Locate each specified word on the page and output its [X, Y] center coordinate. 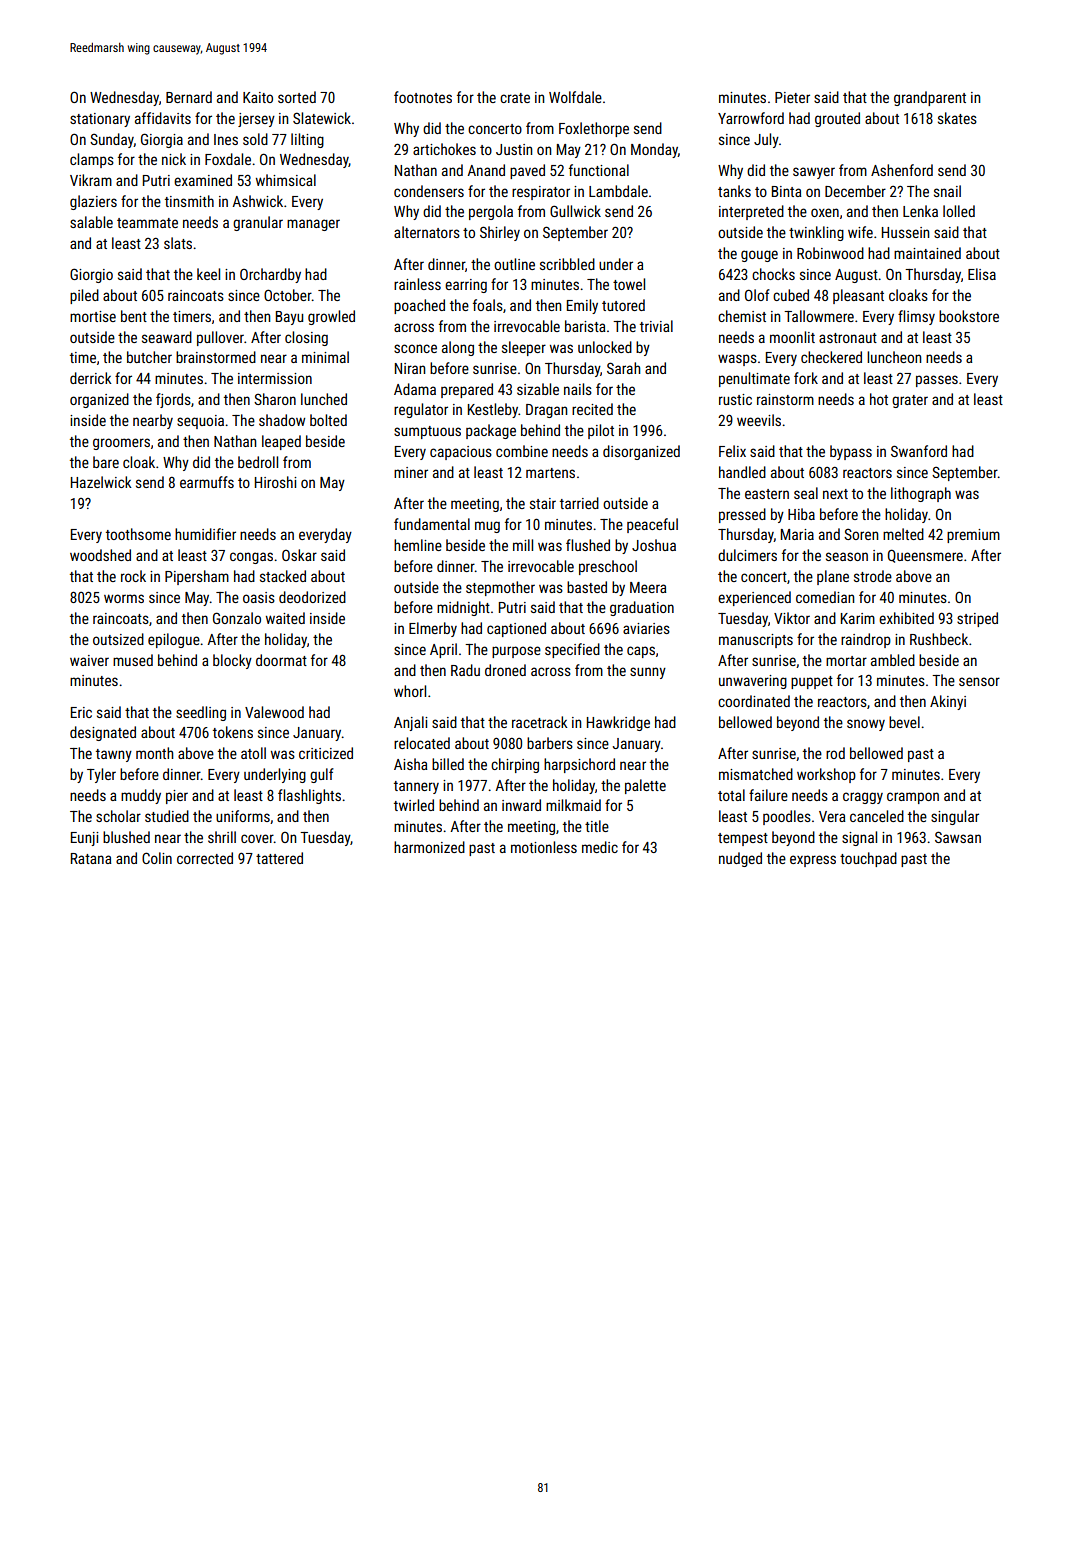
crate [515, 98]
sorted [297, 97]
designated [103, 733]
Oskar [299, 555]
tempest [743, 839]
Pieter [792, 97]
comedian [825, 597]
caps [641, 652]
